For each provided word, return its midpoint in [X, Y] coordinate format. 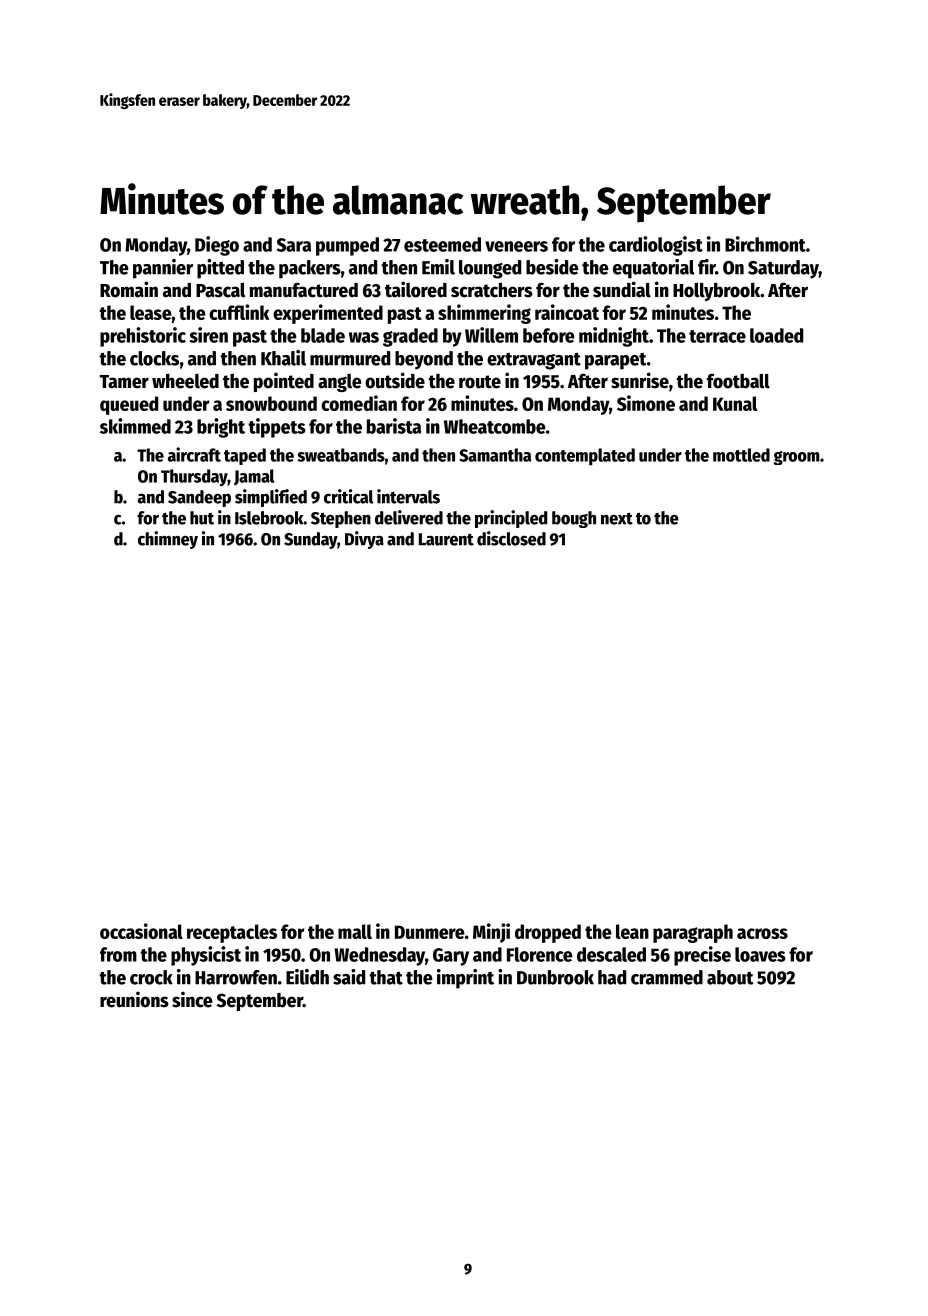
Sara [294, 245]
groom [796, 458]
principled [511, 519]
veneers [516, 246]
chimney [168, 540]
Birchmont [765, 244]
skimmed [135, 426]
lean [632, 931]
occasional [141, 931]
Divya [364, 540]
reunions [134, 999]
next [617, 519]
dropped [548, 933]
